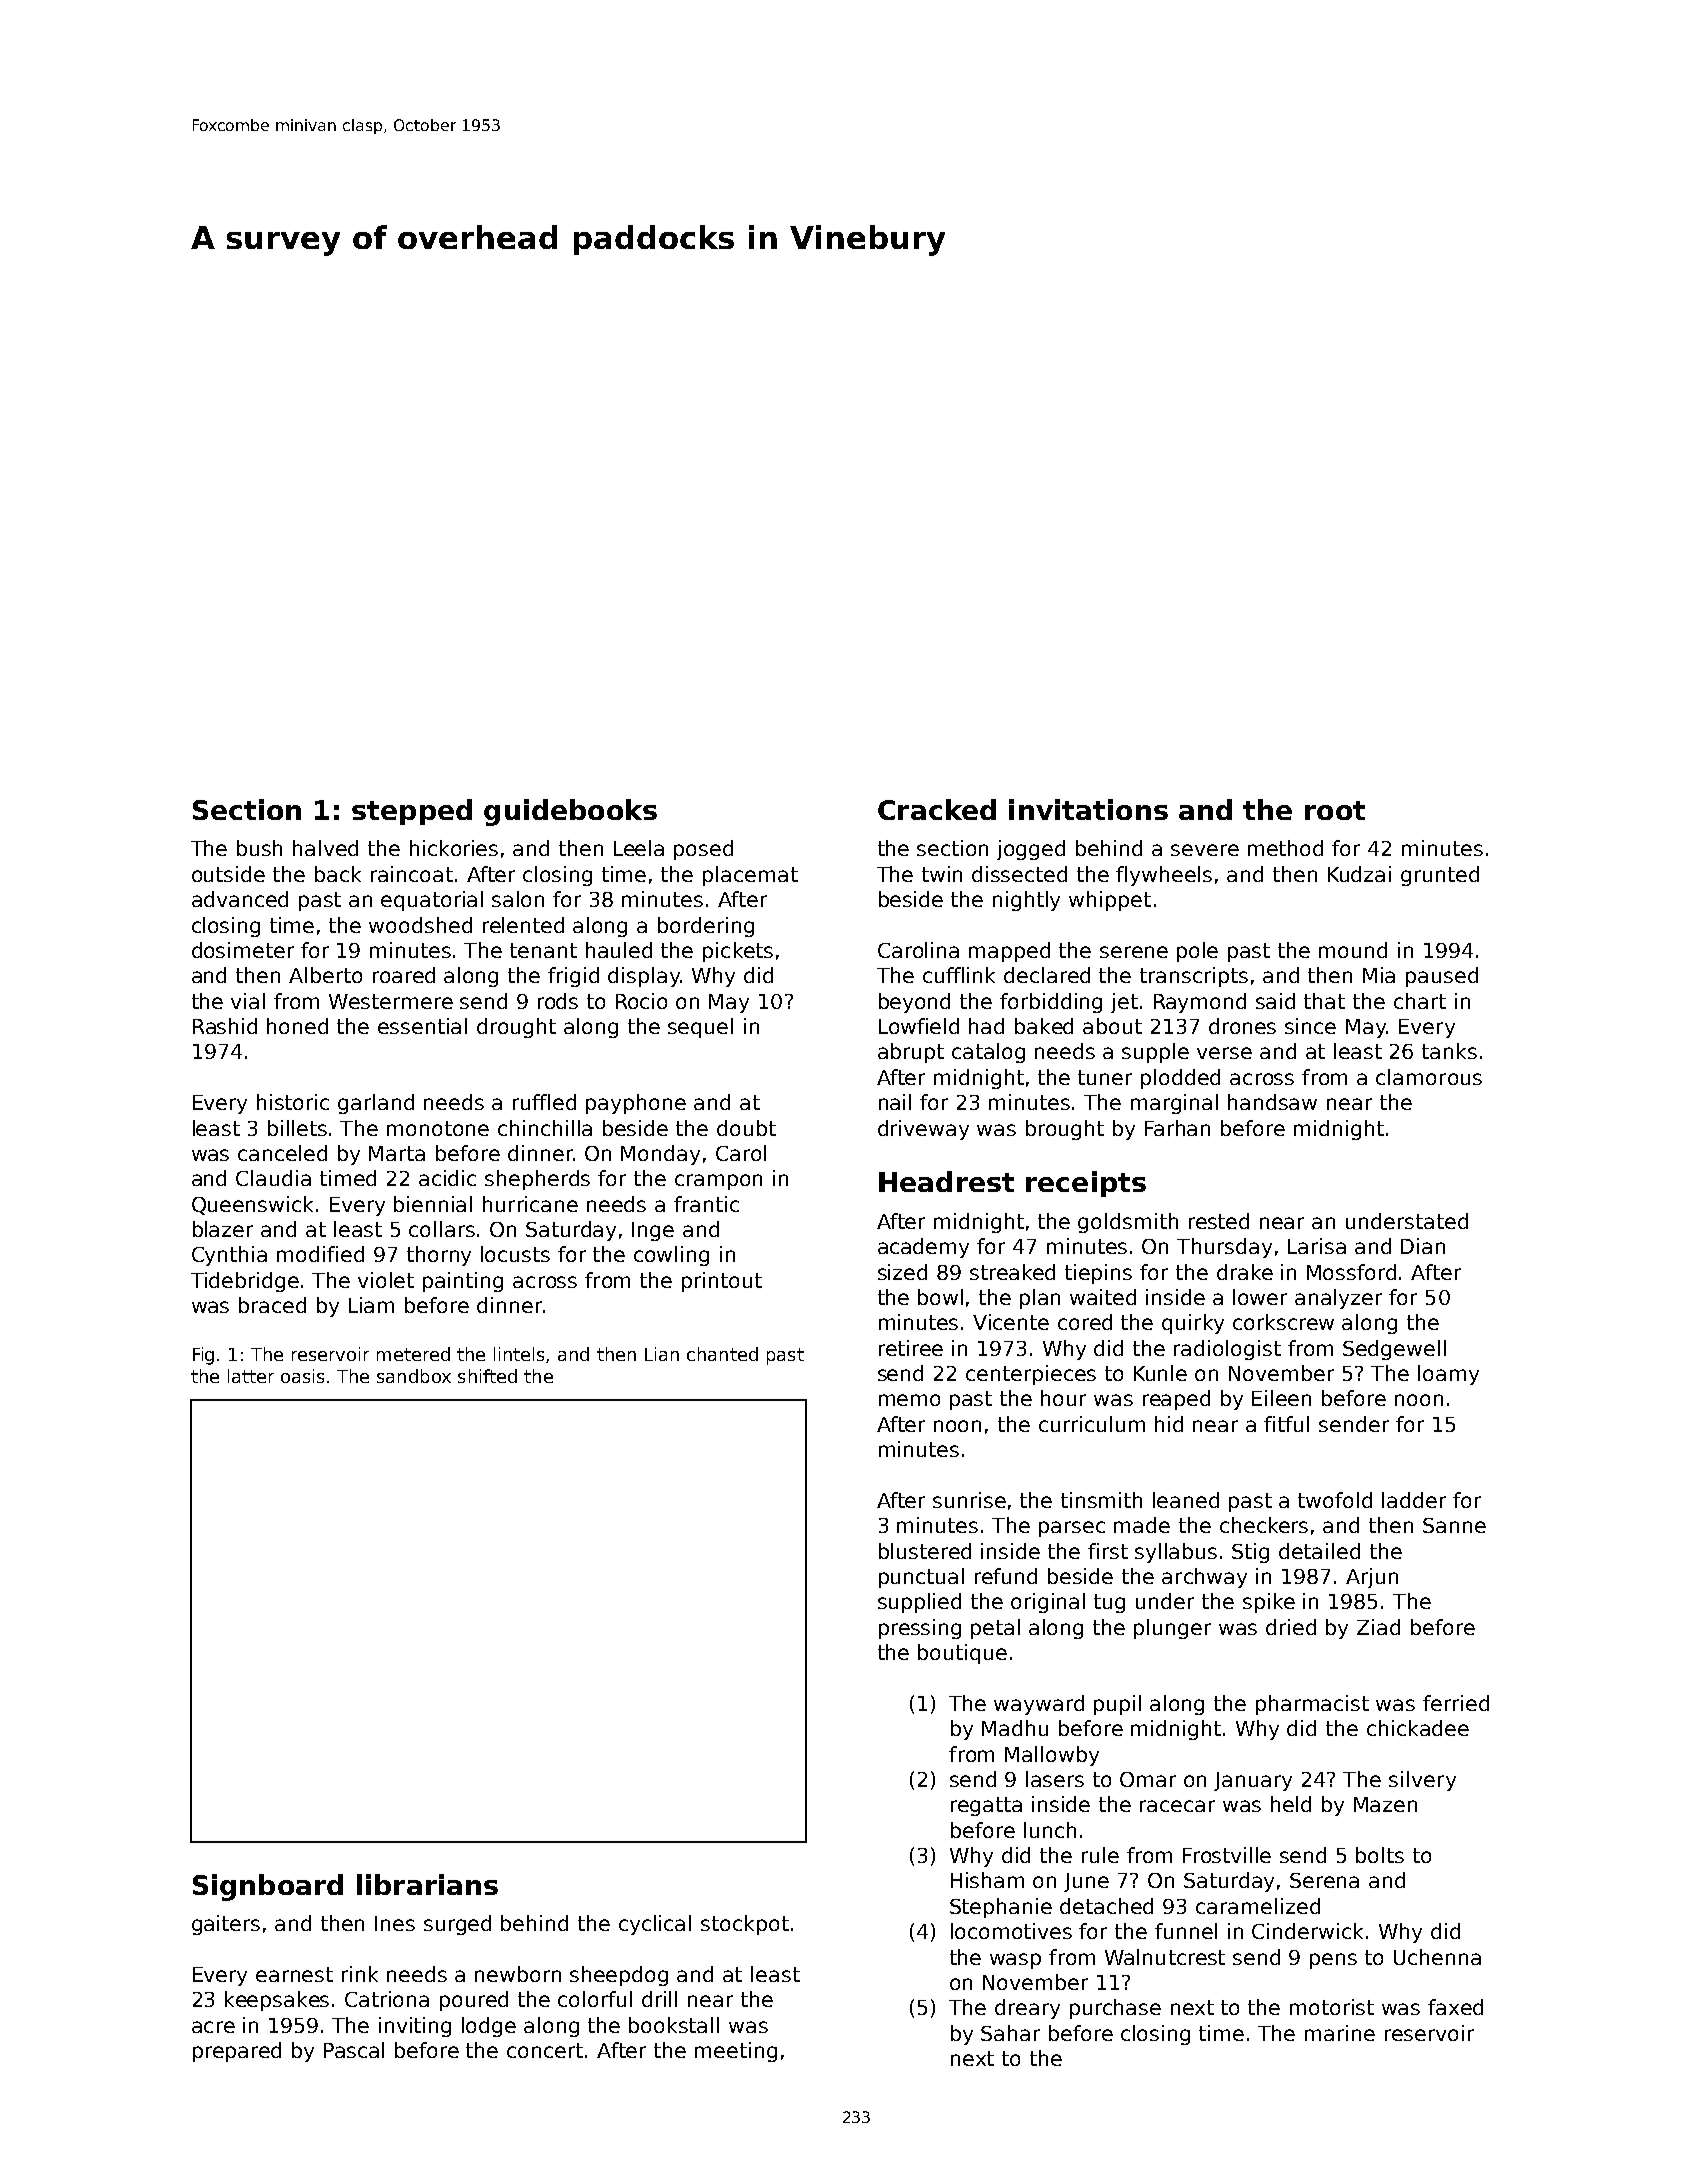 The width and height of the screenshot is (1683, 2178). What do you see at coordinates (942, 874) in the screenshot?
I see `twin` at bounding box center [942, 874].
